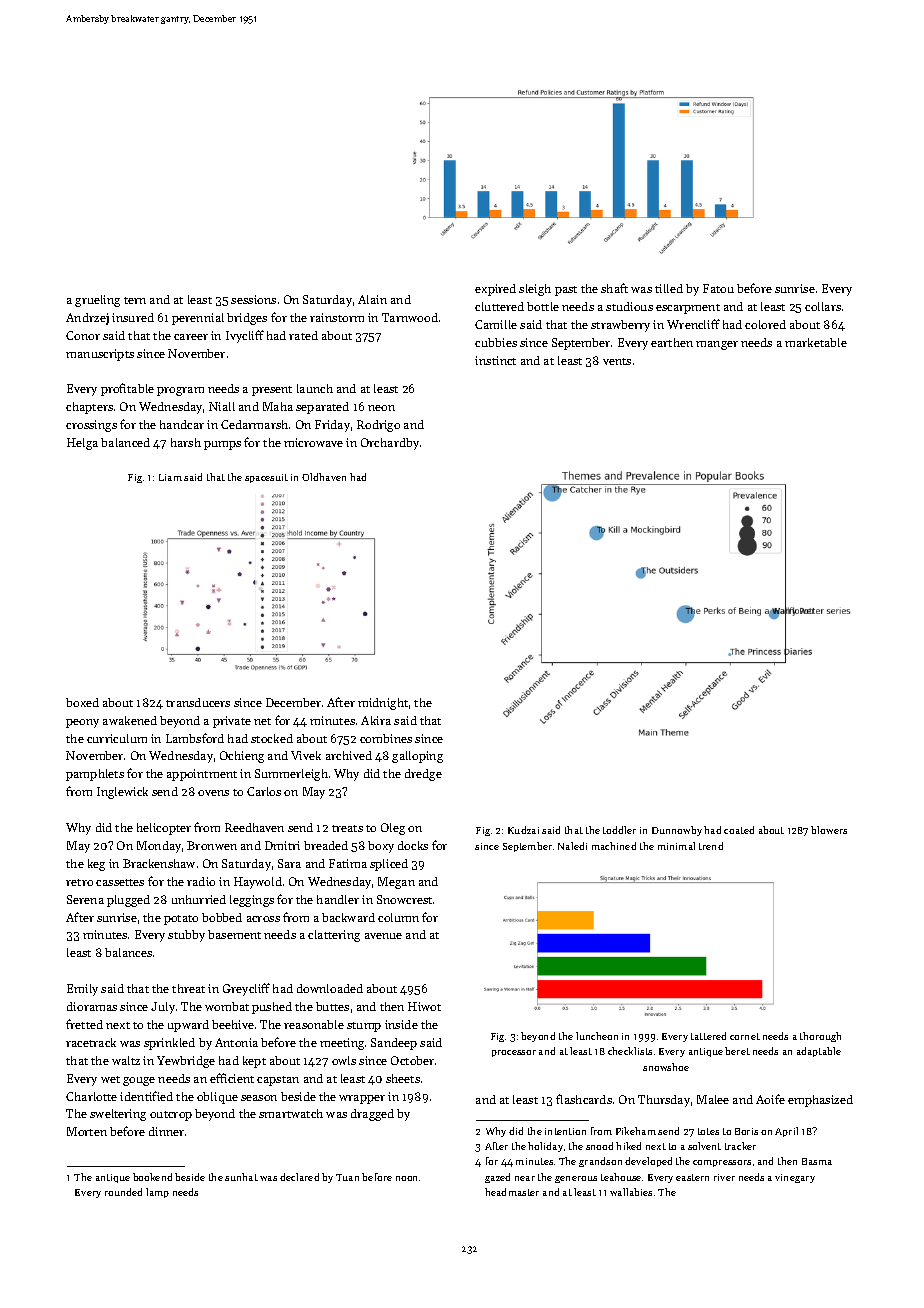 The width and height of the document is (924, 1308). Describe the element at coordinates (617, 361) in the document. I see `vents` at that location.
